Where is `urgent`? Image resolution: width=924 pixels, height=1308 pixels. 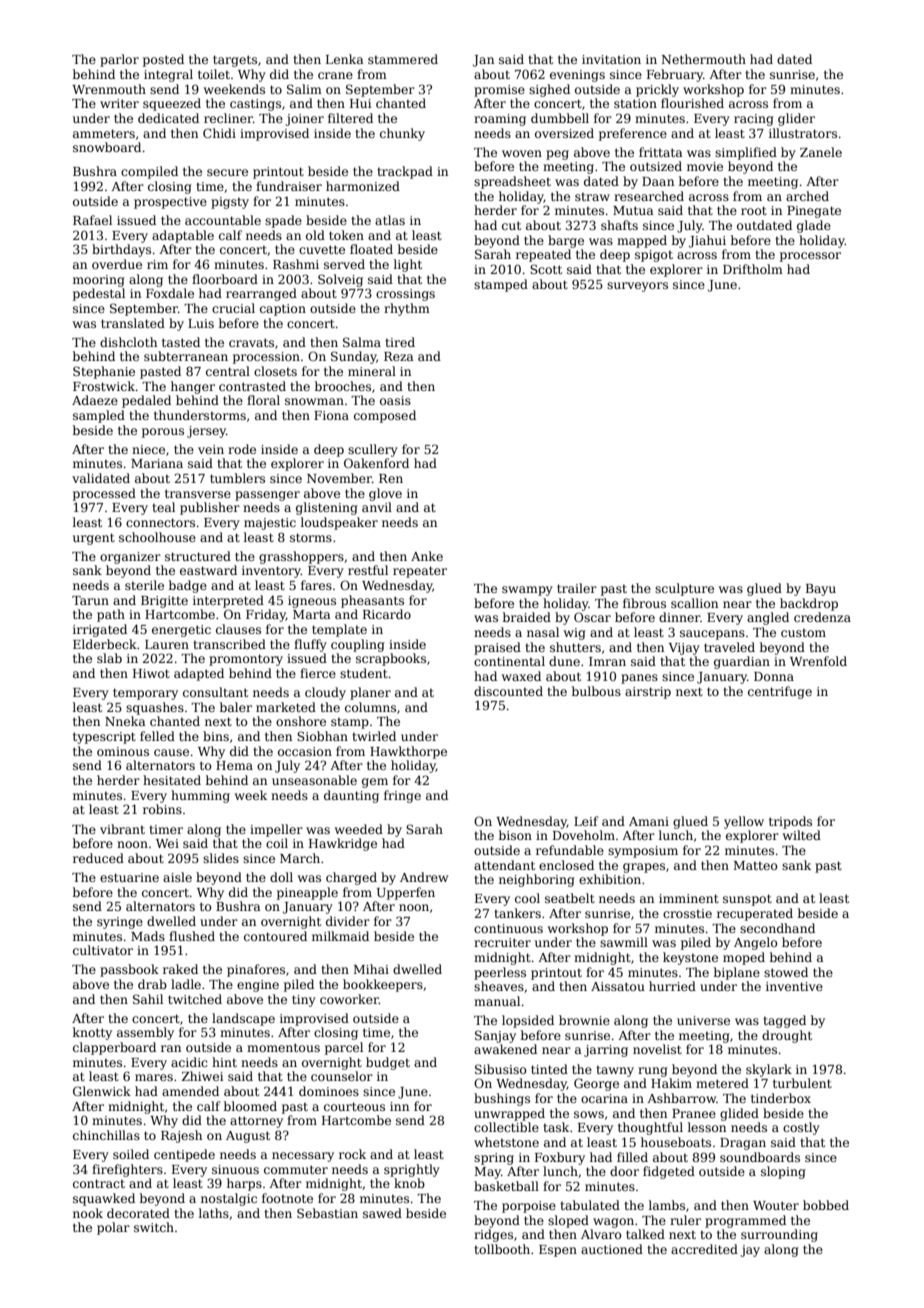
urgent is located at coordinates (94, 539).
